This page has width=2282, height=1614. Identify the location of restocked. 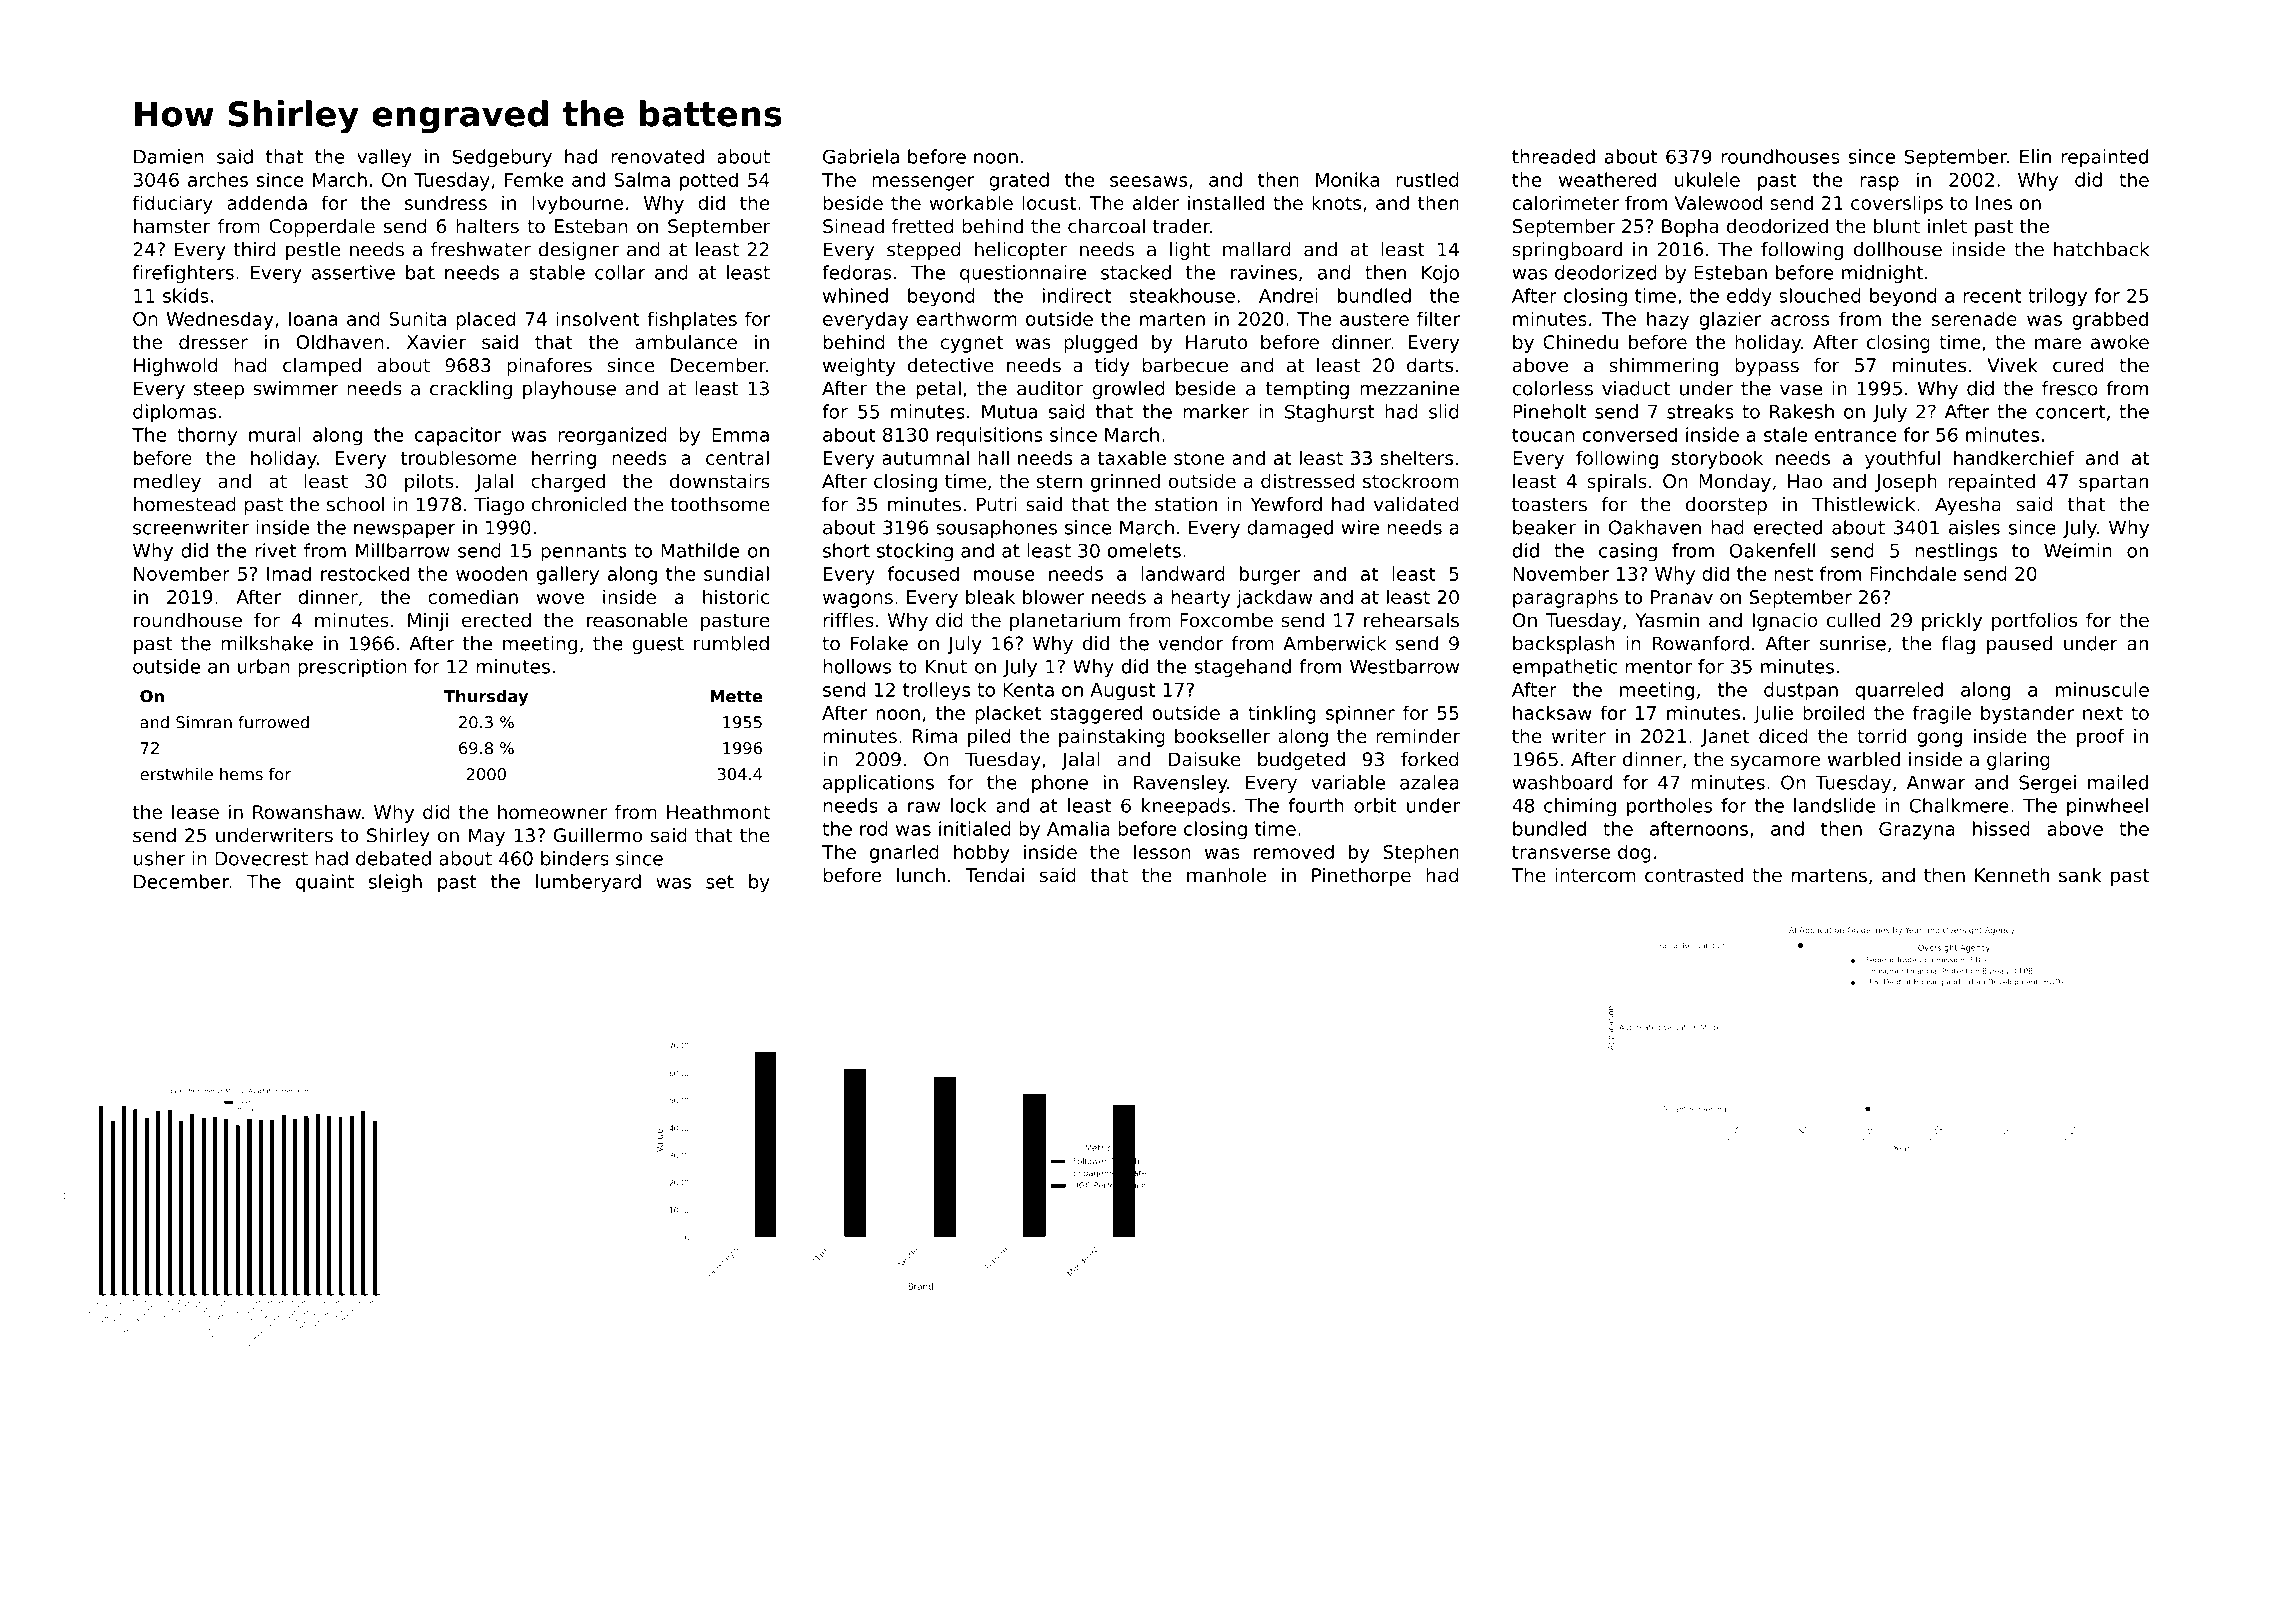
(365, 573).
